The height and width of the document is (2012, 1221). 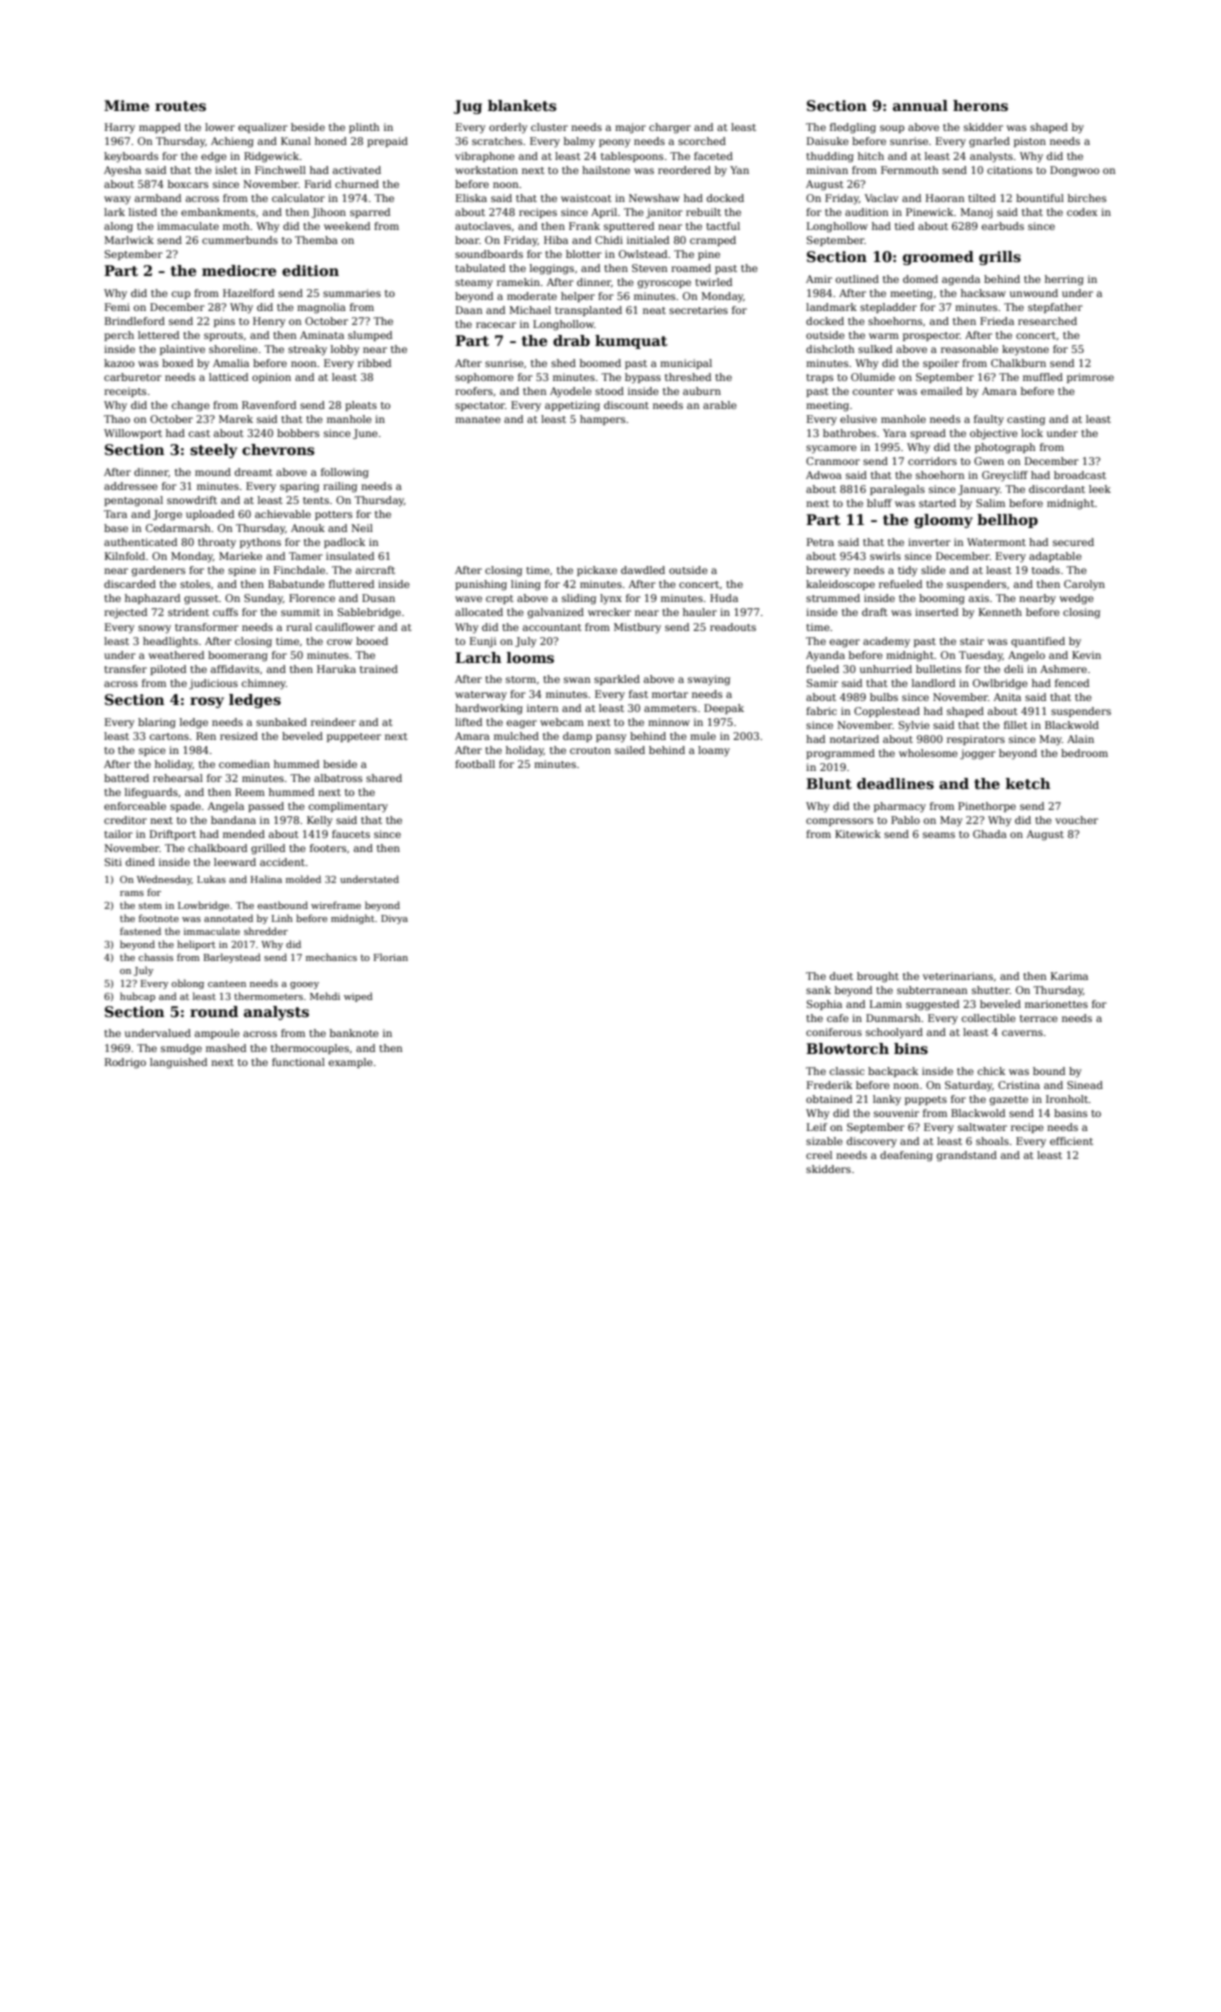 I want to click on Willowport, so click(x=133, y=434).
